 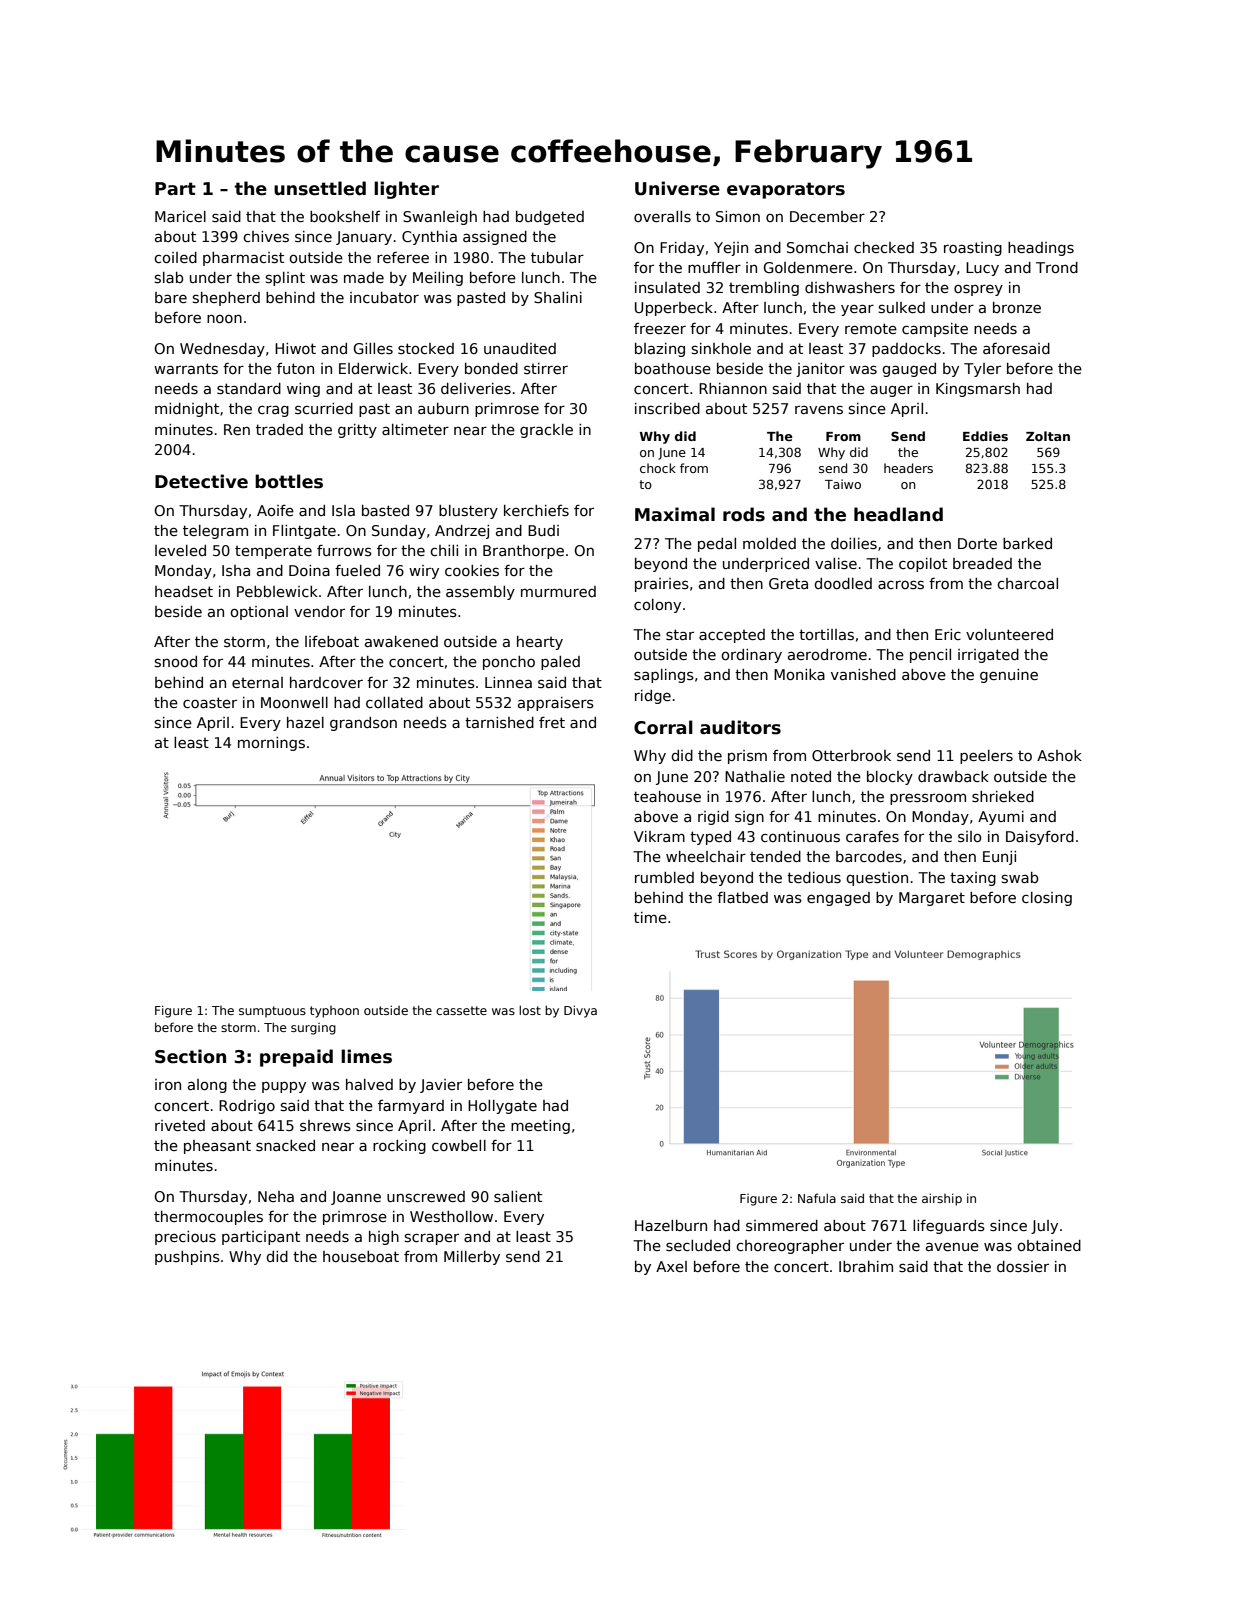 What do you see at coordinates (276, 1196) in the document?
I see `Neha` at bounding box center [276, 1196].
